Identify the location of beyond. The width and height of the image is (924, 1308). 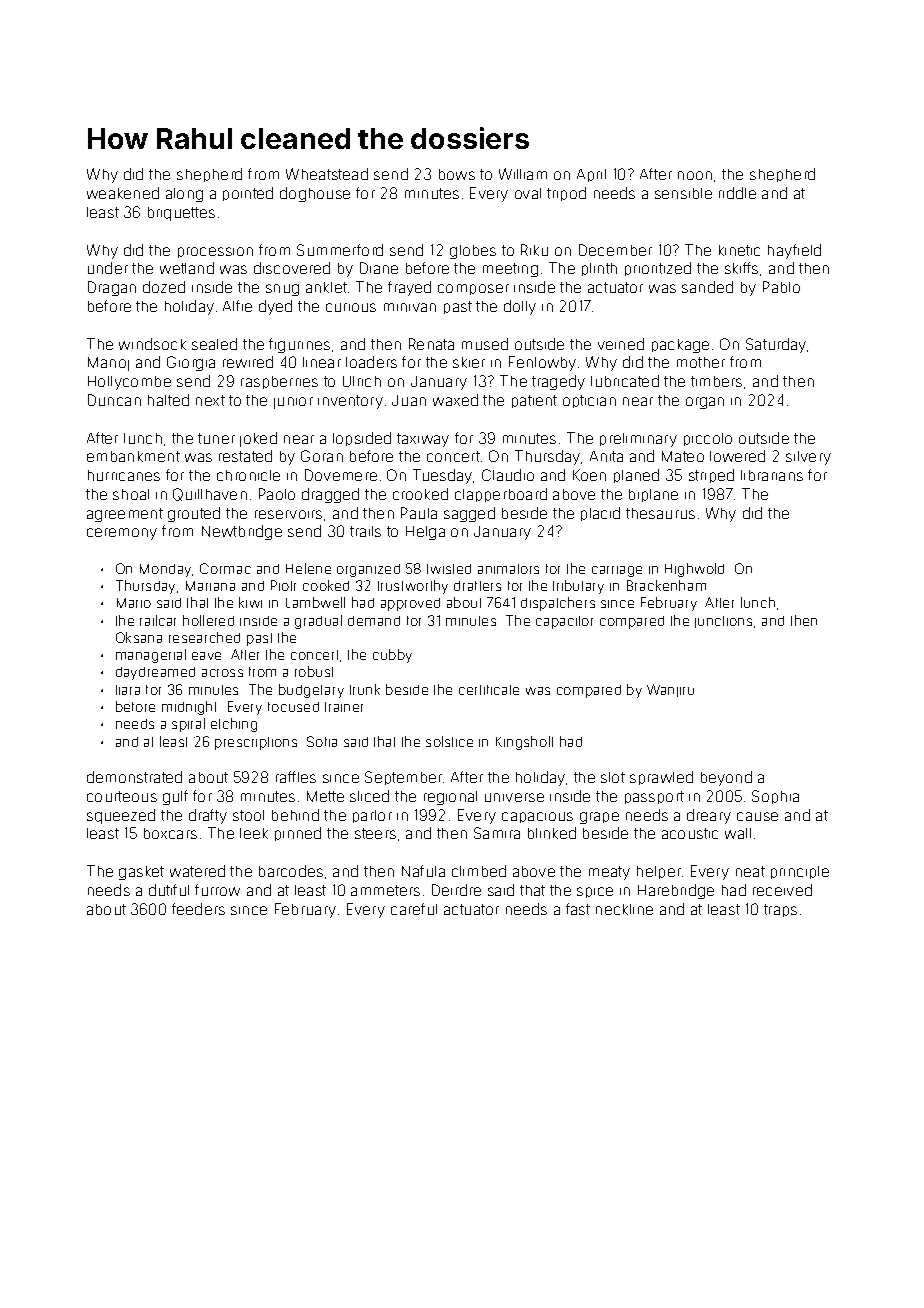
(726, 778).
